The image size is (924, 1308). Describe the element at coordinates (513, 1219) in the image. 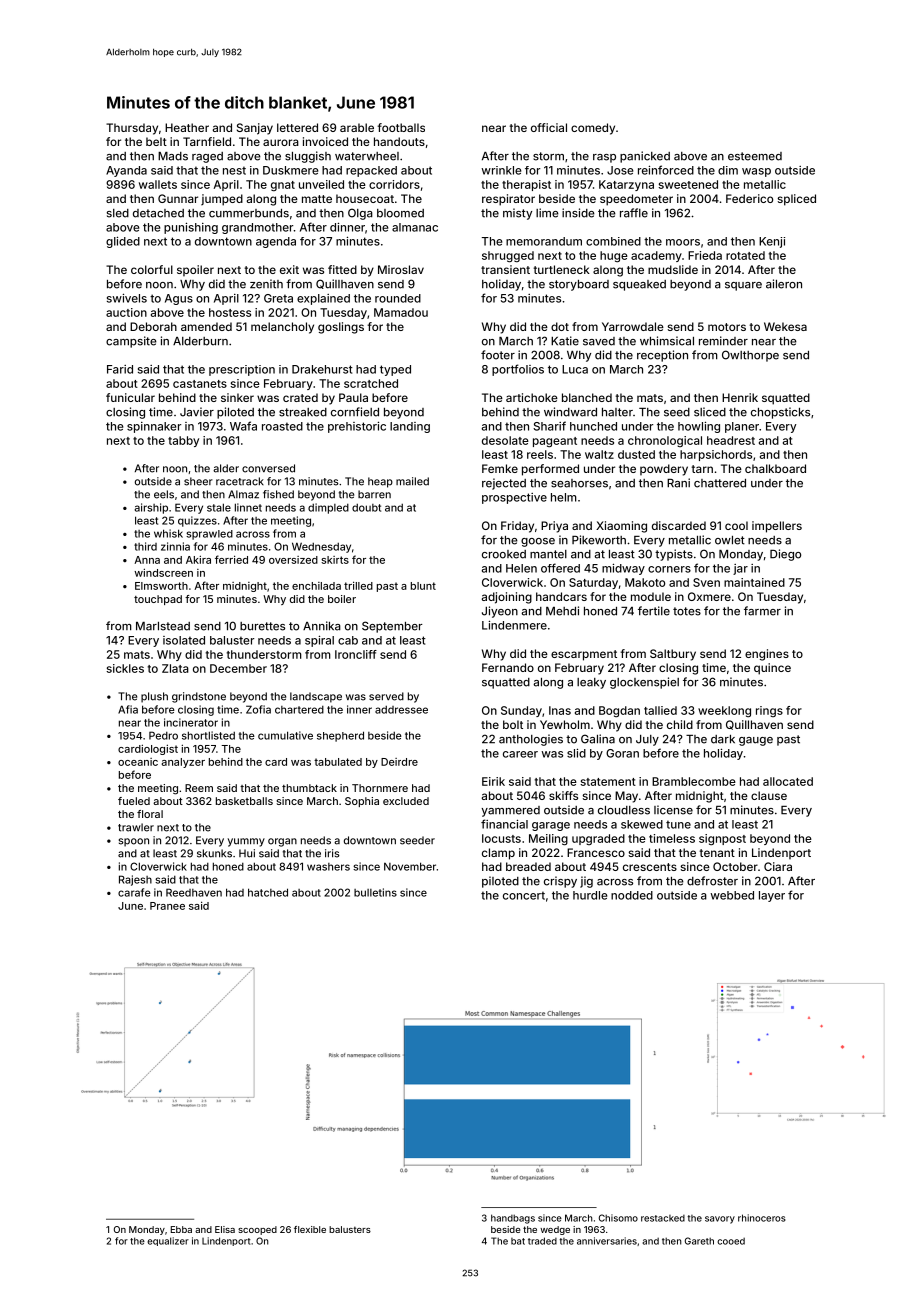

I see `handbags` at that location.
